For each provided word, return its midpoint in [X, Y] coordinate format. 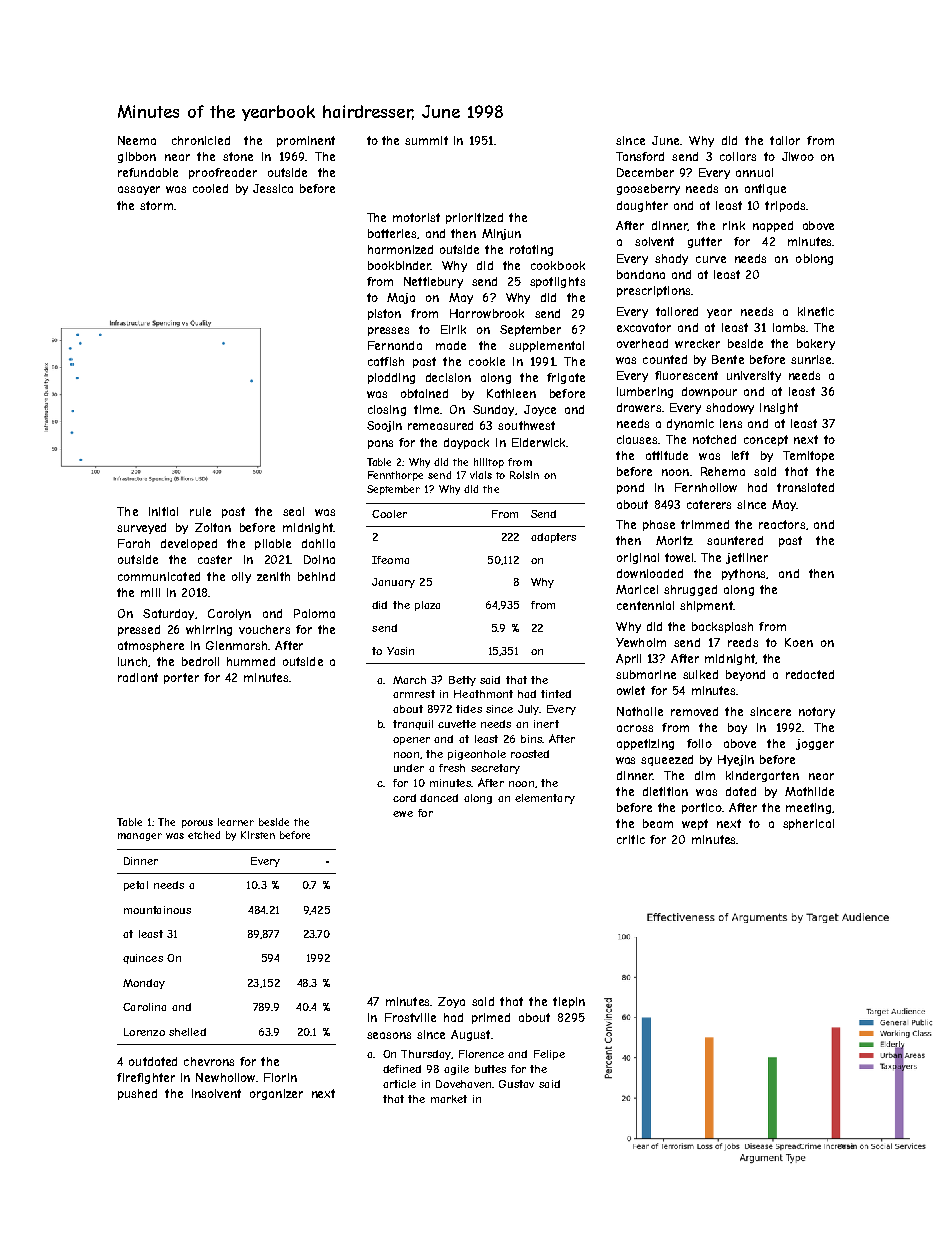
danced [439, 798]
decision [448, 377]
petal [136, 886]
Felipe [549, 1055]
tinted [556, 694]
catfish [386, 361]
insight [779, 408]
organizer [276, 1094]
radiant [138, 677]
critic [631, 839]
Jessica [273, 188]
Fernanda [395, 345]
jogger [815, 744]
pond [630, 488]
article [399, 1084]
